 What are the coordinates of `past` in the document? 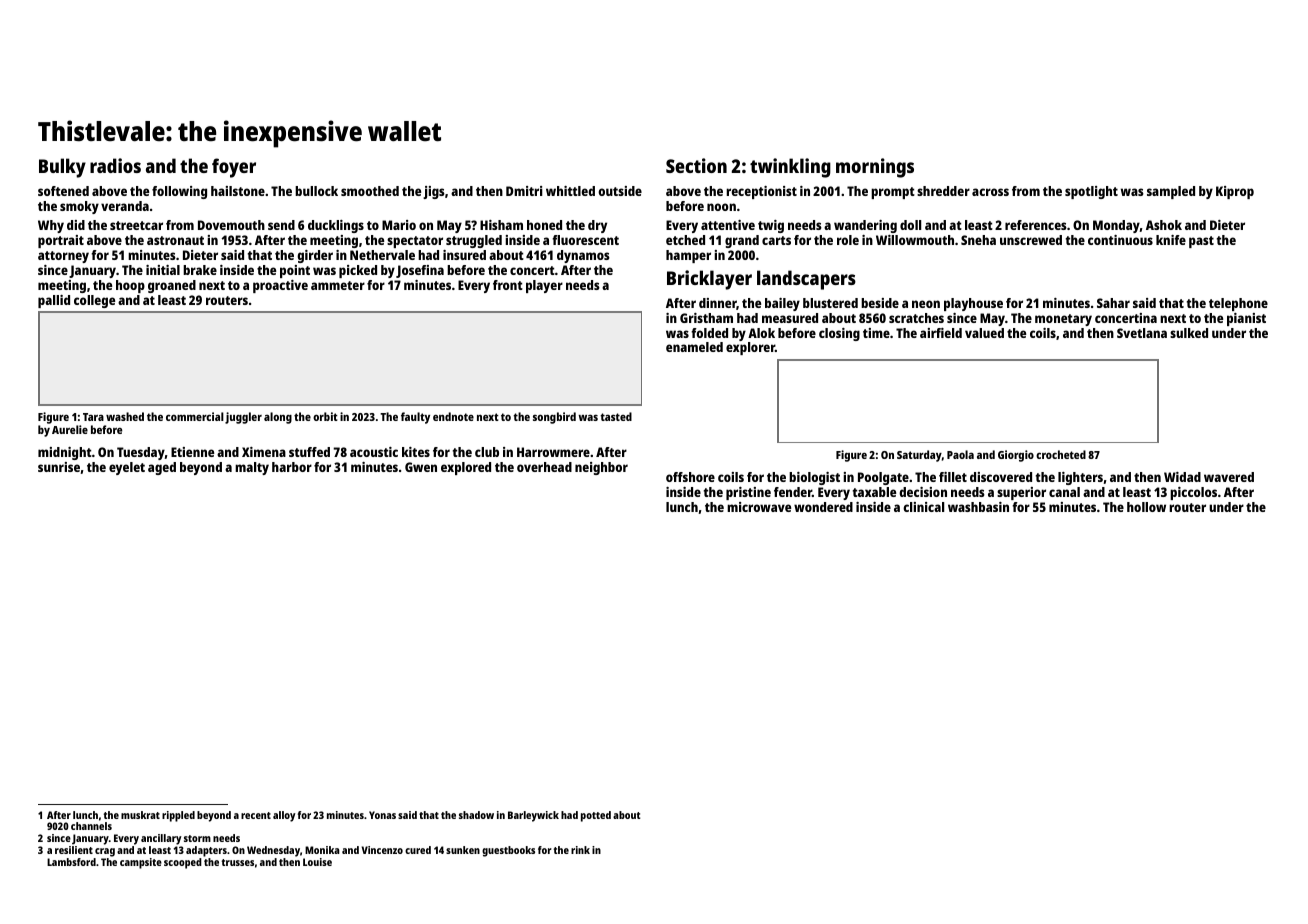 It's located at (1201, 242).
